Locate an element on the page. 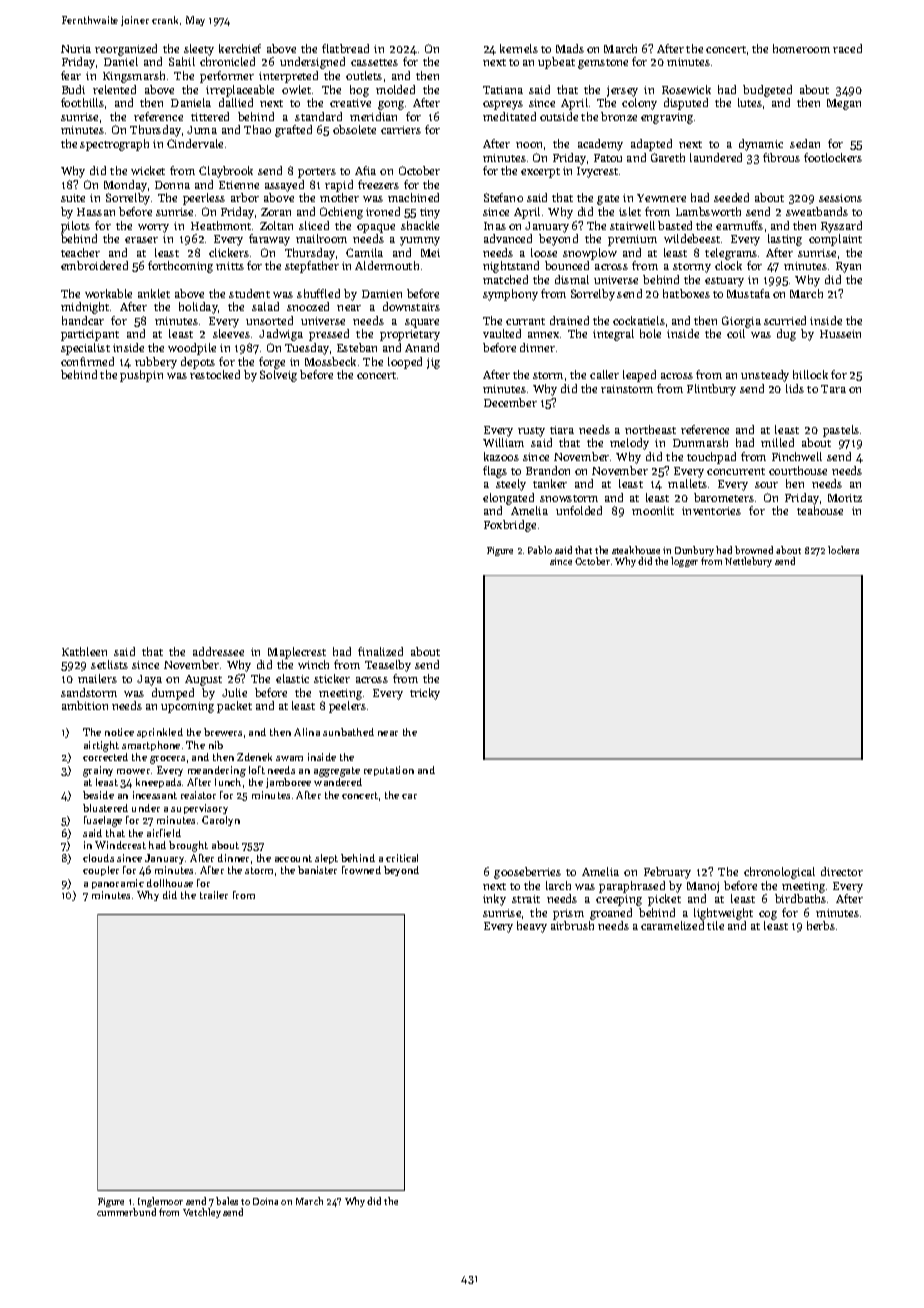  annex is located at coordinates (543, 335).
